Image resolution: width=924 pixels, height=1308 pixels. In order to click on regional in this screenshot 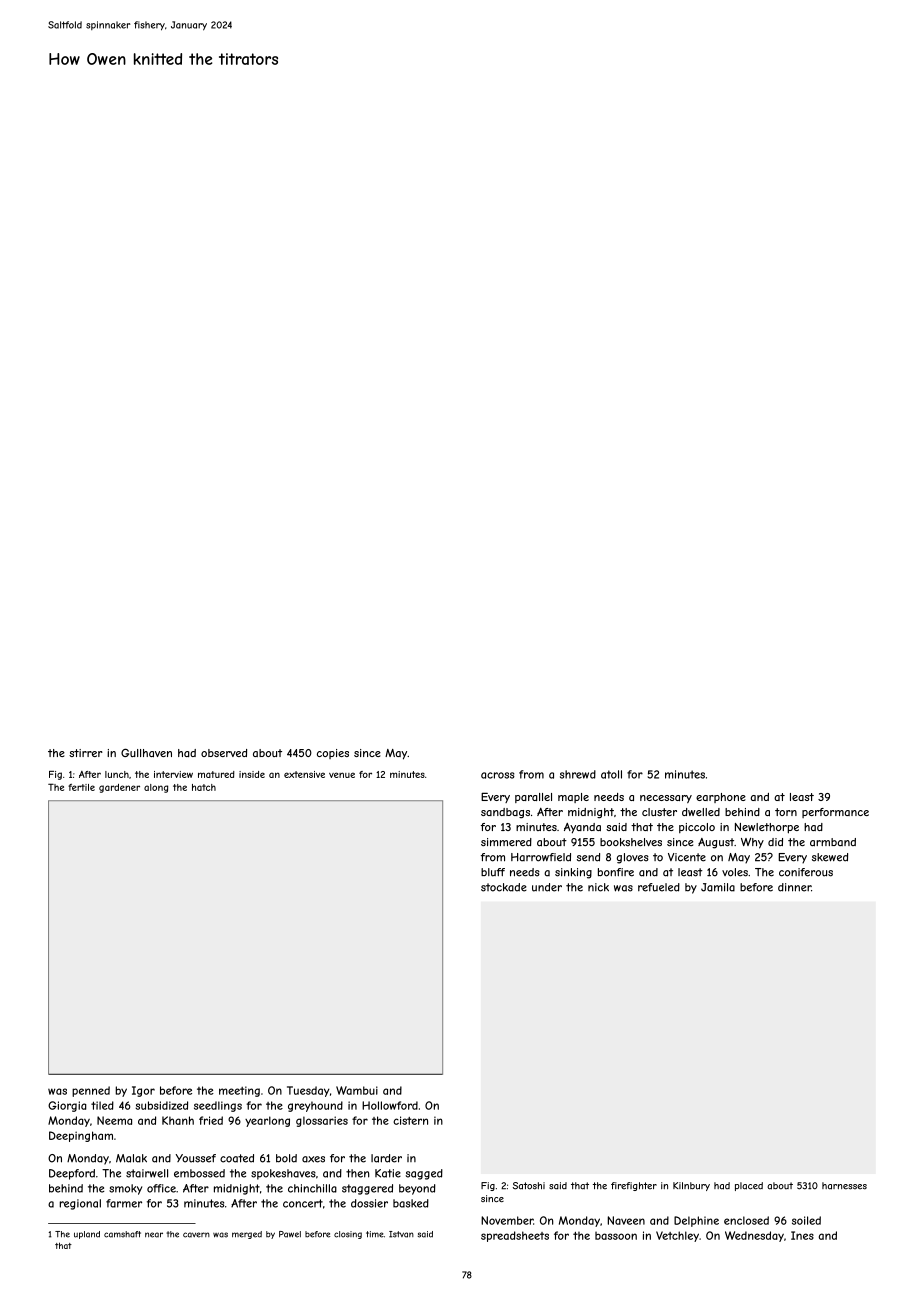, I will do `click(80, 1204)`.
